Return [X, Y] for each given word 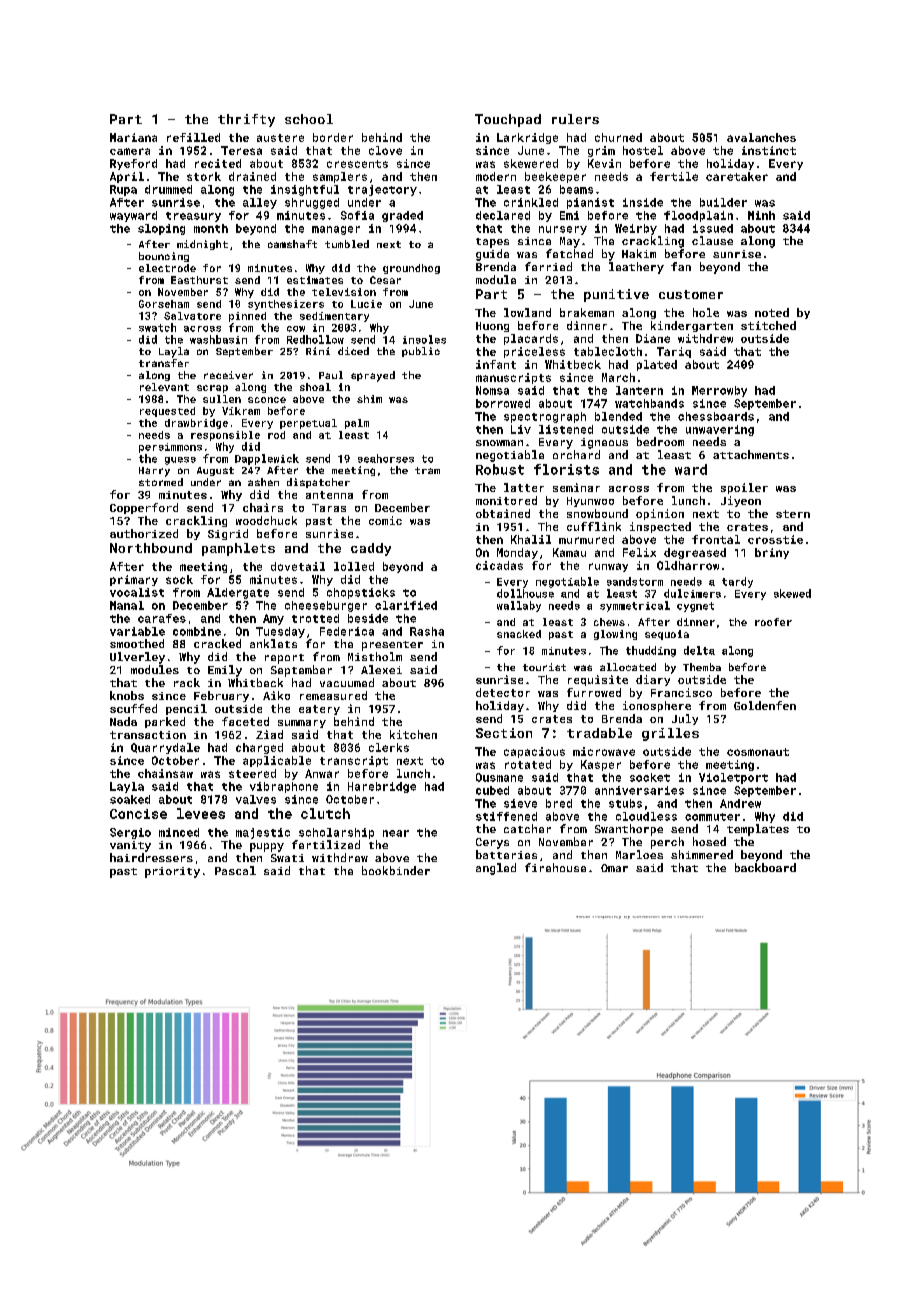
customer [691, 294]
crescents [357, 164]
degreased [695, 553]
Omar [614, 868]
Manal [127, 605]
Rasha [427, 631]
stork [204, 176]
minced [179, 832]
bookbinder [396, 870]
